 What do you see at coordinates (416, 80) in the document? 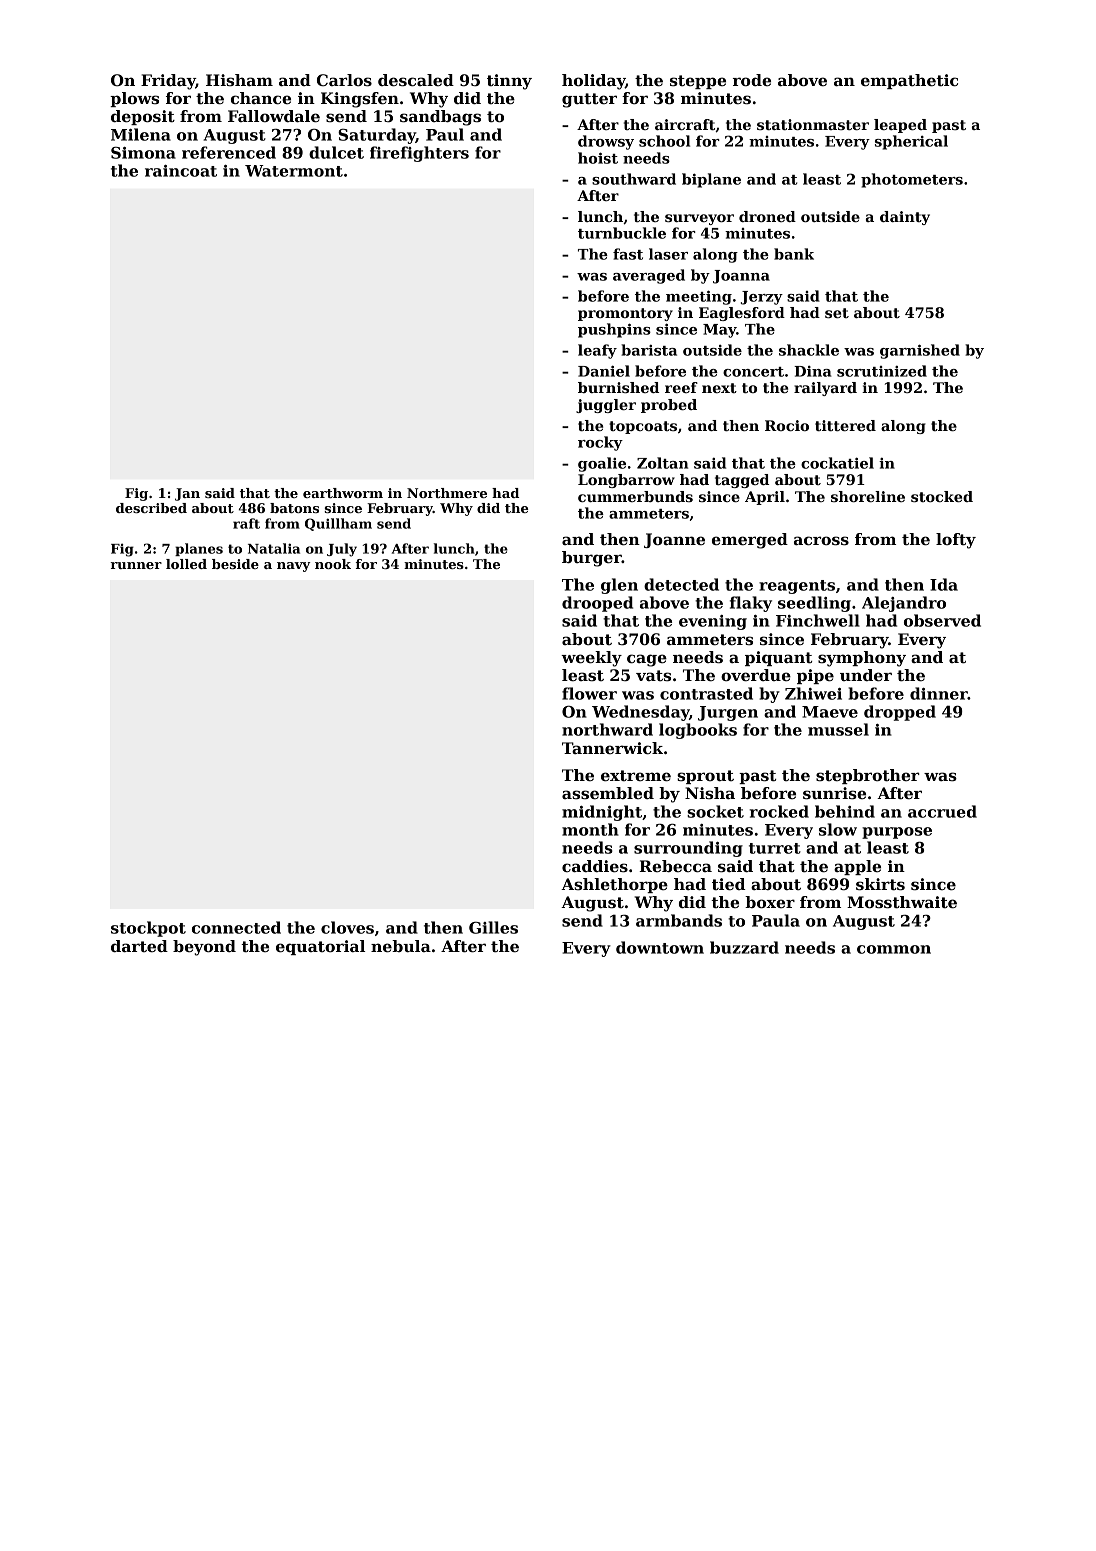
I see `descaled` at bounding box center [416, 80].
